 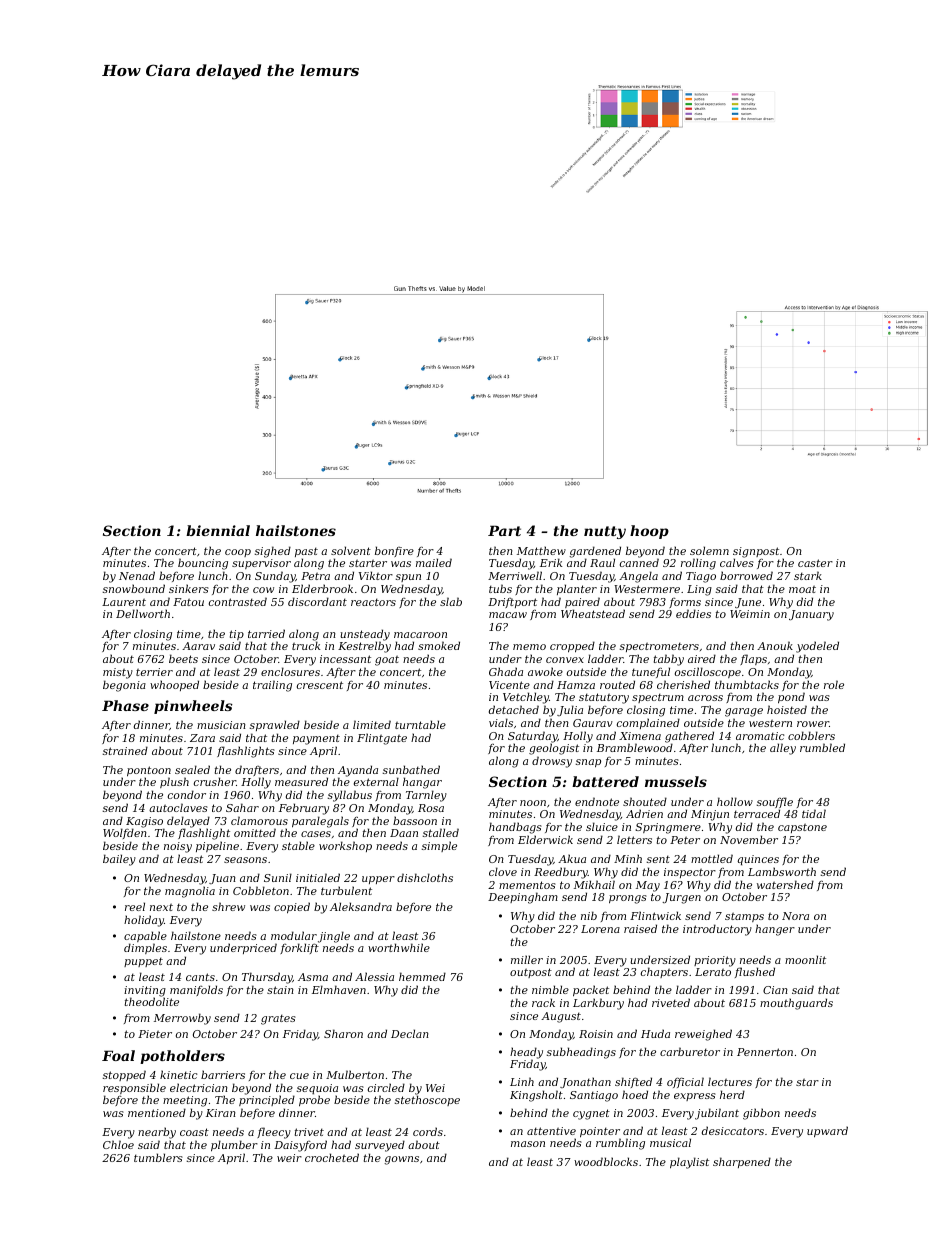 What do you see at coordinates (154, 672) in the document?
I see `terrier` at bounding box center [154, 672].
